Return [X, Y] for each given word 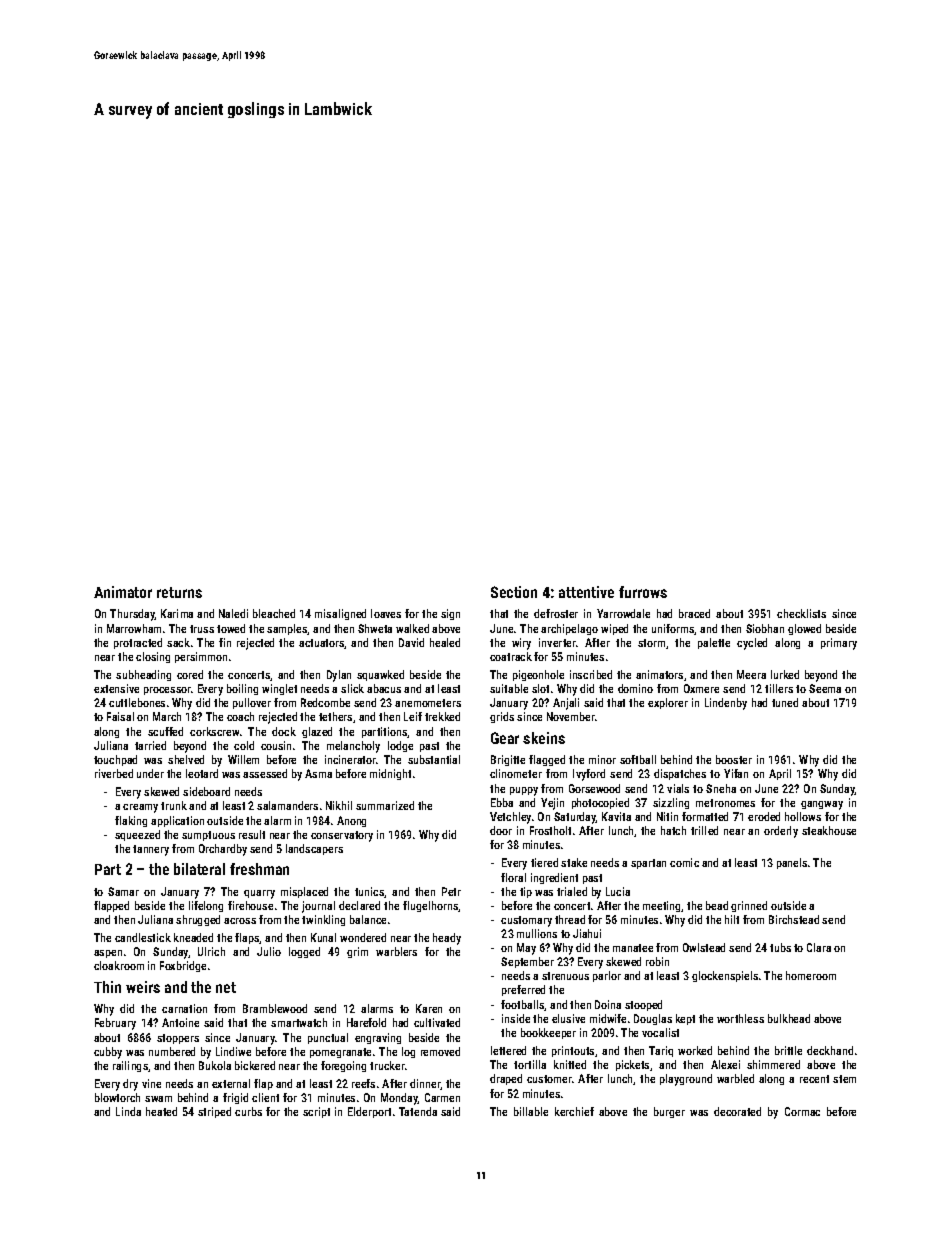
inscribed [591, 674]
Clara [819, 947]
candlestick [143, 937]
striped [214, 1112]
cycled [752, 644]
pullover [252, 703]
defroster [556, 613]
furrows [643, 592]
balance [368, 919]
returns [179, 592]
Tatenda [418, 1111]
